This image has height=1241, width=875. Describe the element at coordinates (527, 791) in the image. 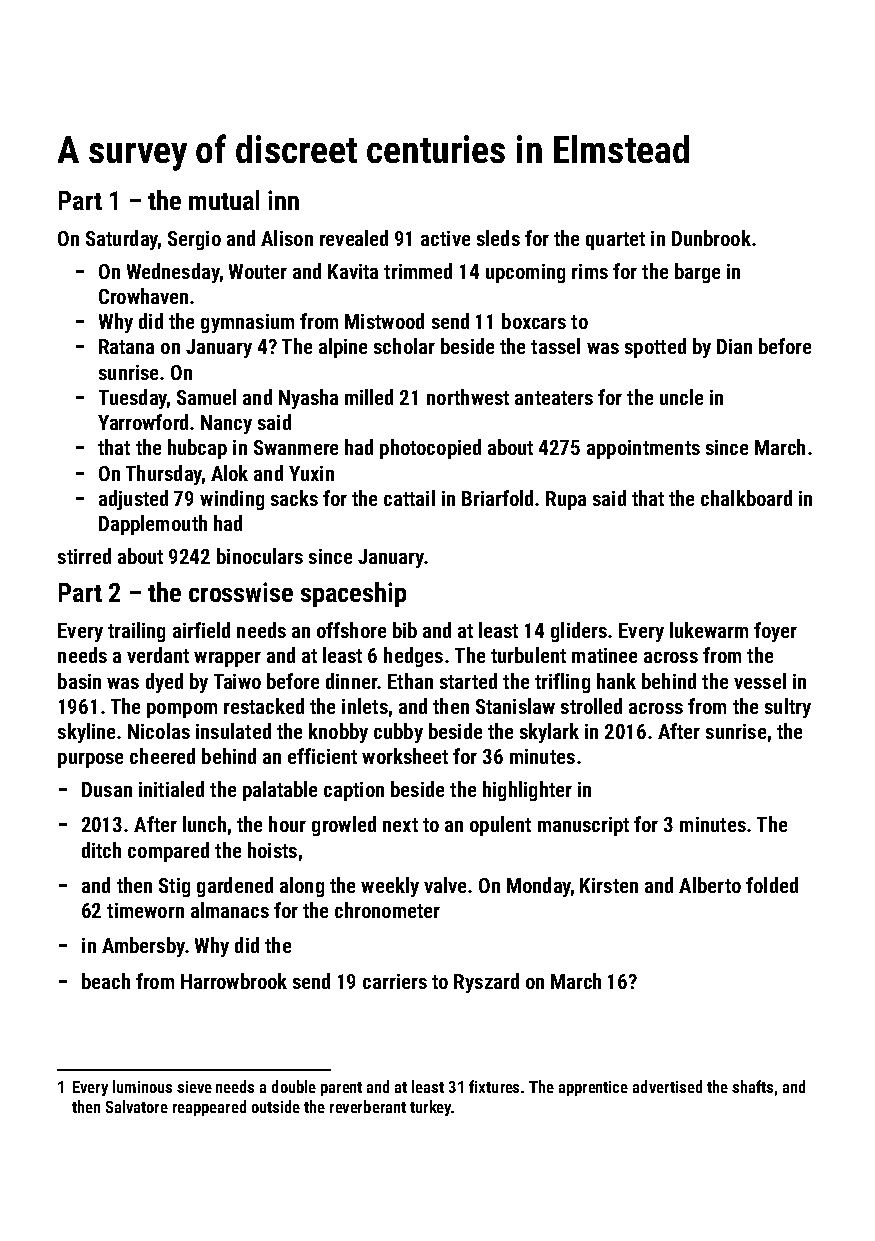

I see `highlighter` at that location.
